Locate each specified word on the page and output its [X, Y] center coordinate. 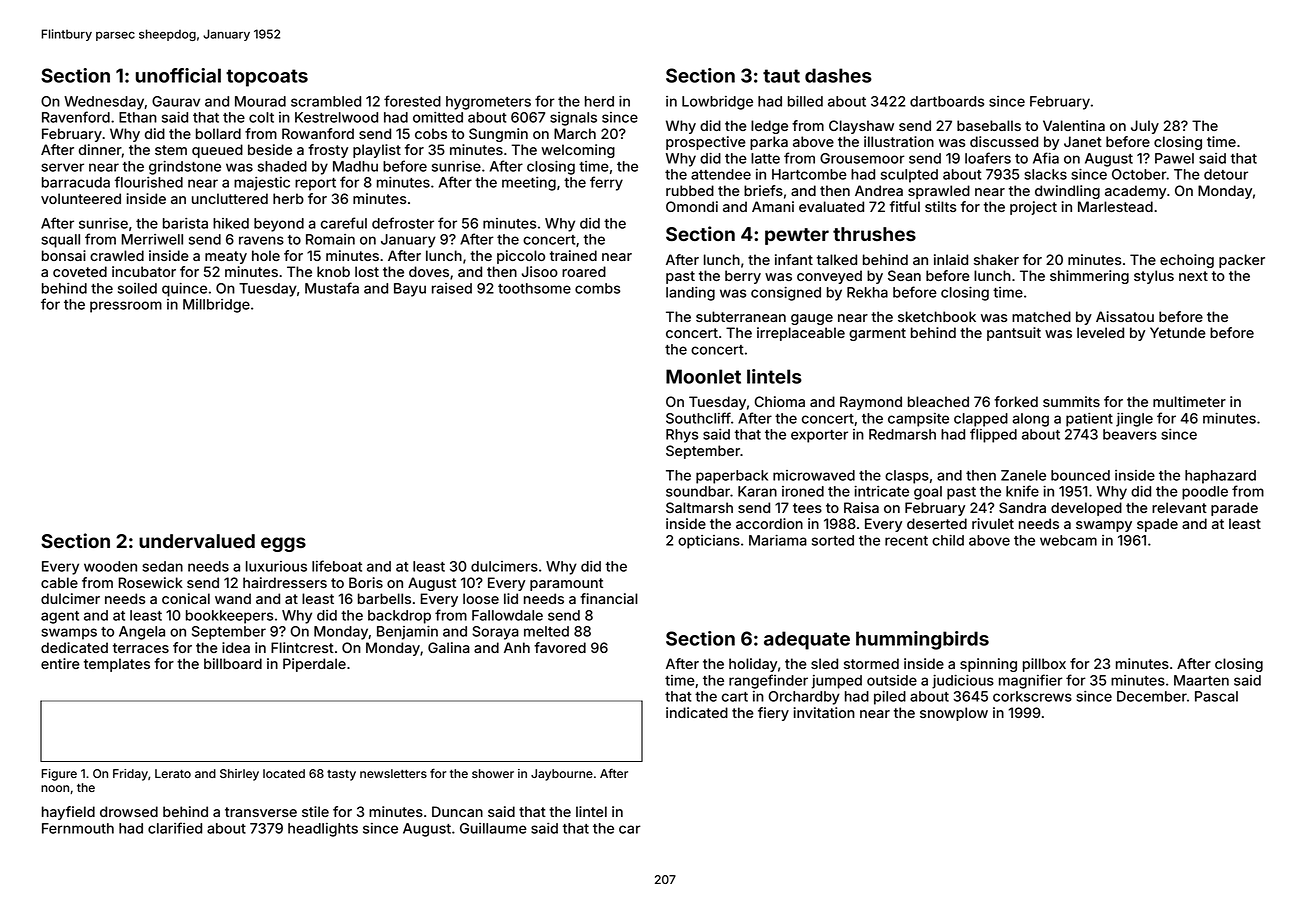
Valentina [1074, 125]
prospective [706, 143]
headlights [323, 830]
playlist [377, 151]
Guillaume [493, 828]
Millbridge [216, 306]
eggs [283, 544]
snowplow [954, 714]
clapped [981, 420]
